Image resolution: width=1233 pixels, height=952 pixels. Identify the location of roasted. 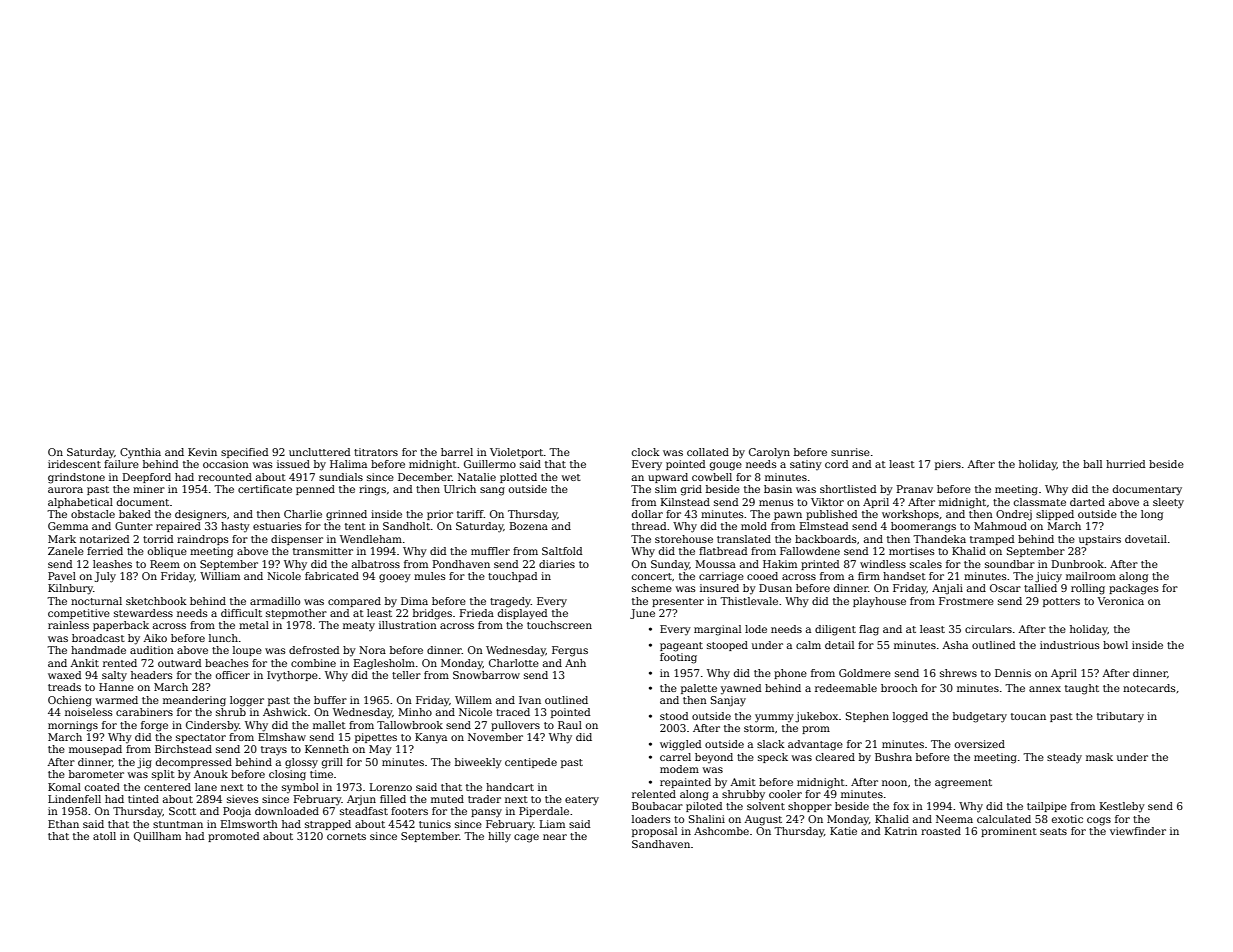
(941, 831).
